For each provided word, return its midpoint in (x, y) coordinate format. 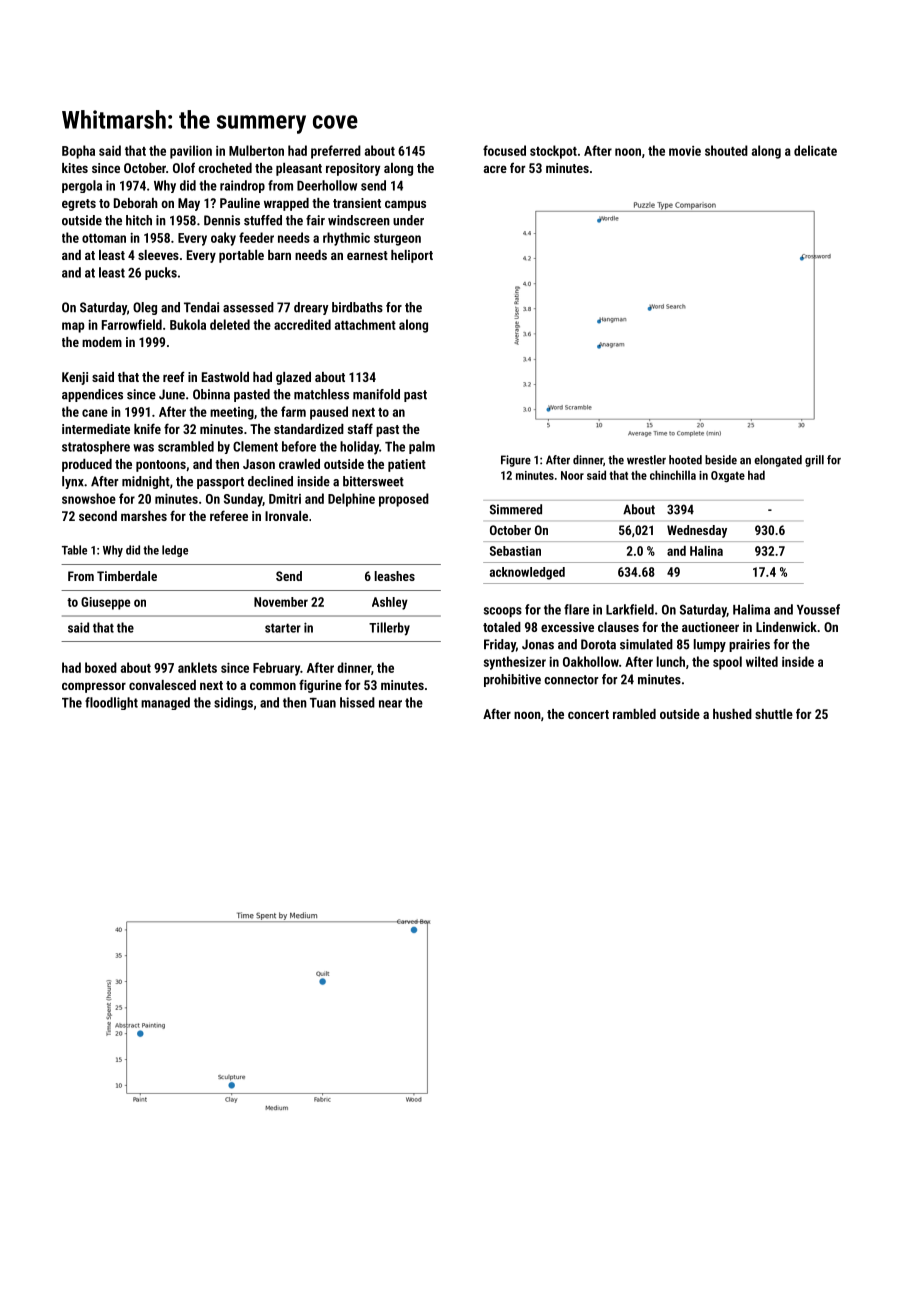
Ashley (390, 603)
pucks (161, 273)
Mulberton (256, 150)
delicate (815, 150)
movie (685, 151)
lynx (73, 482)
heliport (412, 256)
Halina (706, 551)
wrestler (646, 460)
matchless (321, 394)
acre (495, 169)
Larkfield (630, 609)
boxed (101, 667)
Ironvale (286, 516)
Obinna (211, 394)
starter (283, 628)
